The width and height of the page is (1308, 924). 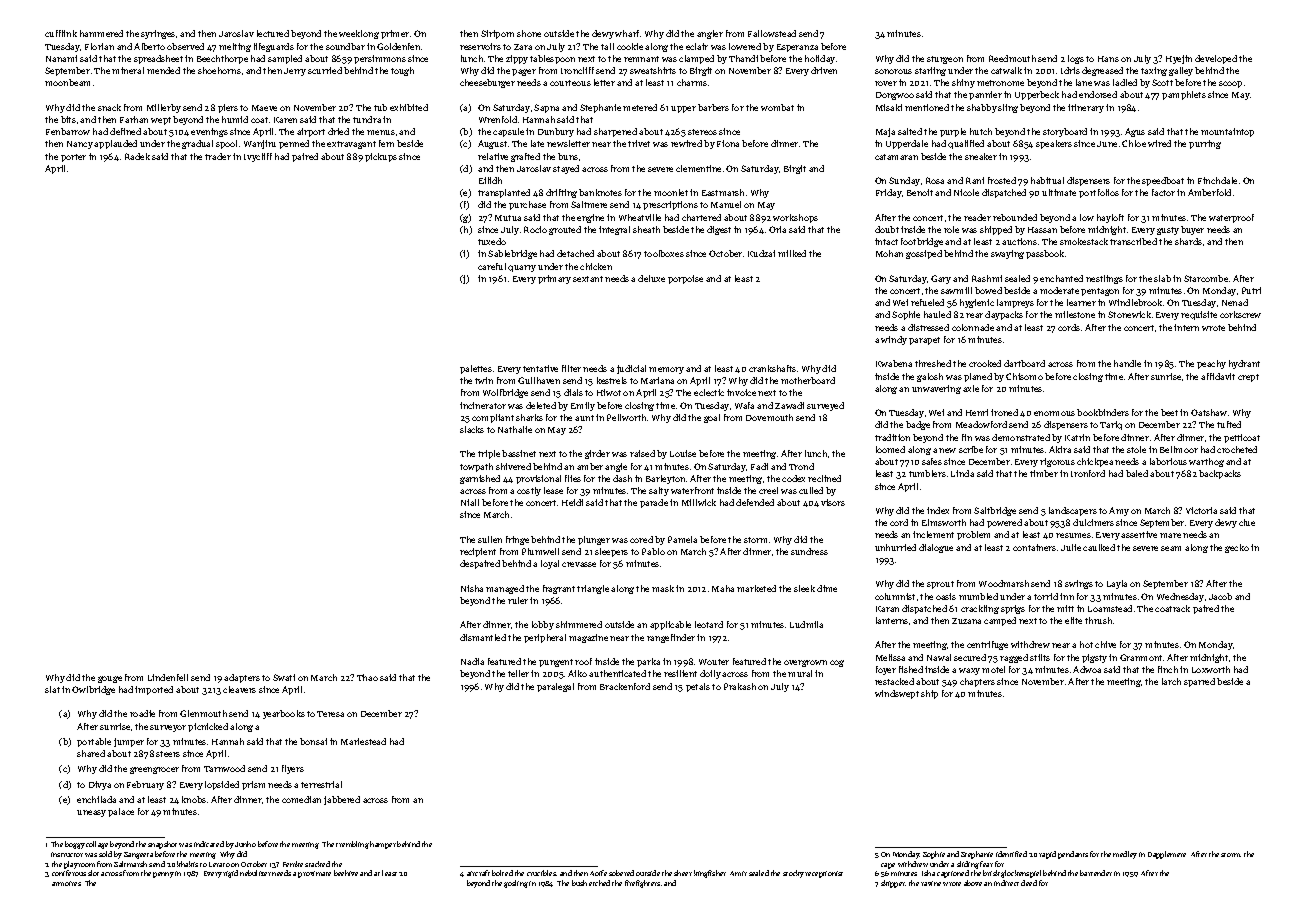 I want to click on primary, so click(x=554, y=279).
